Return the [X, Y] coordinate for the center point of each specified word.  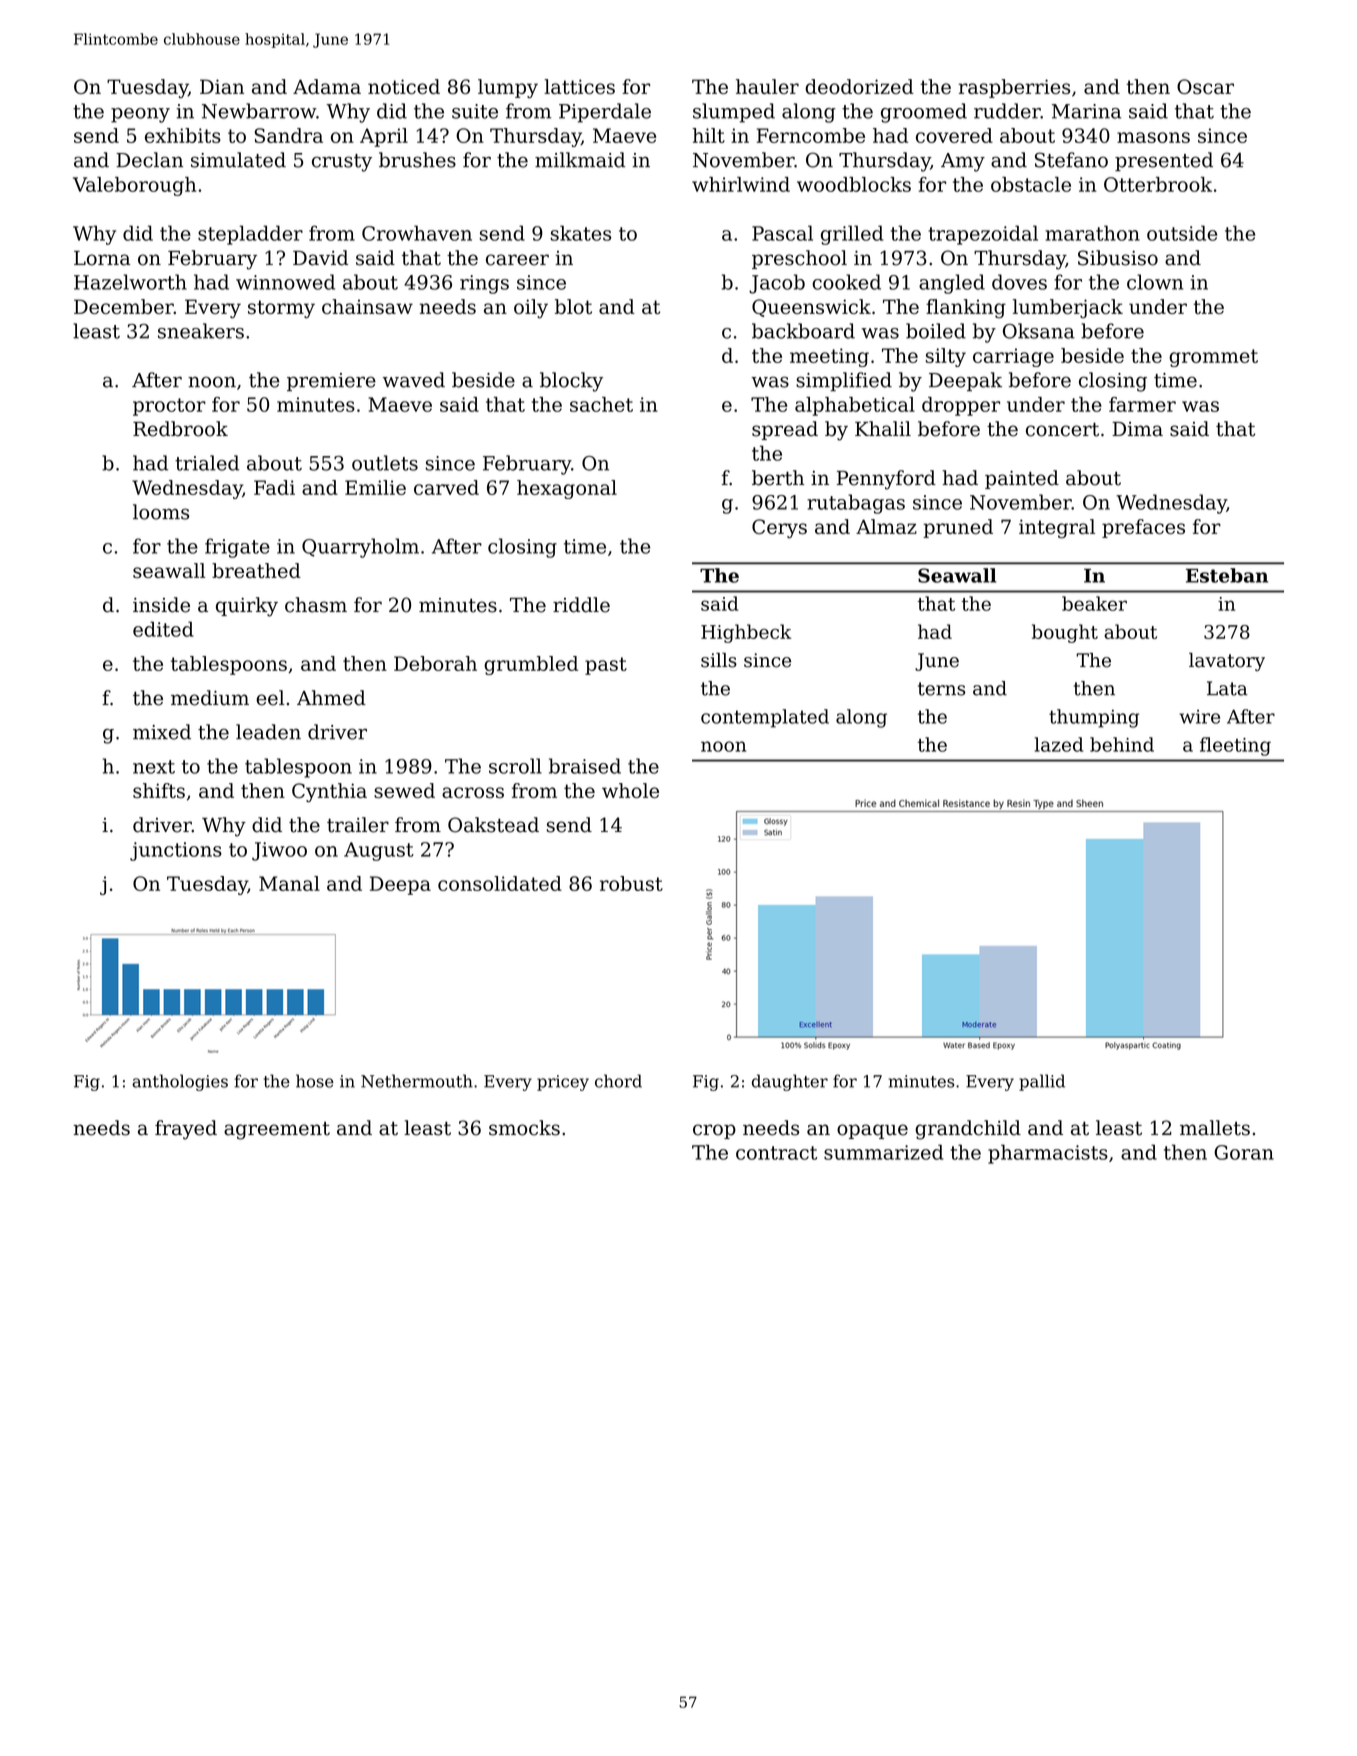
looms [161, 512]
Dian [222, 86]
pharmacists [1048, 1154]
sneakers [201, 331]
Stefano [1071, 160]
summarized [883, 1152]
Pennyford [886, 480]
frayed [186, 1130]
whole [630, 790]
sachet [601, 404]
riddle [581, 605]
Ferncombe [811, 135]
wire [1199, 717]
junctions [176, 851]
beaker [1094, 603]
